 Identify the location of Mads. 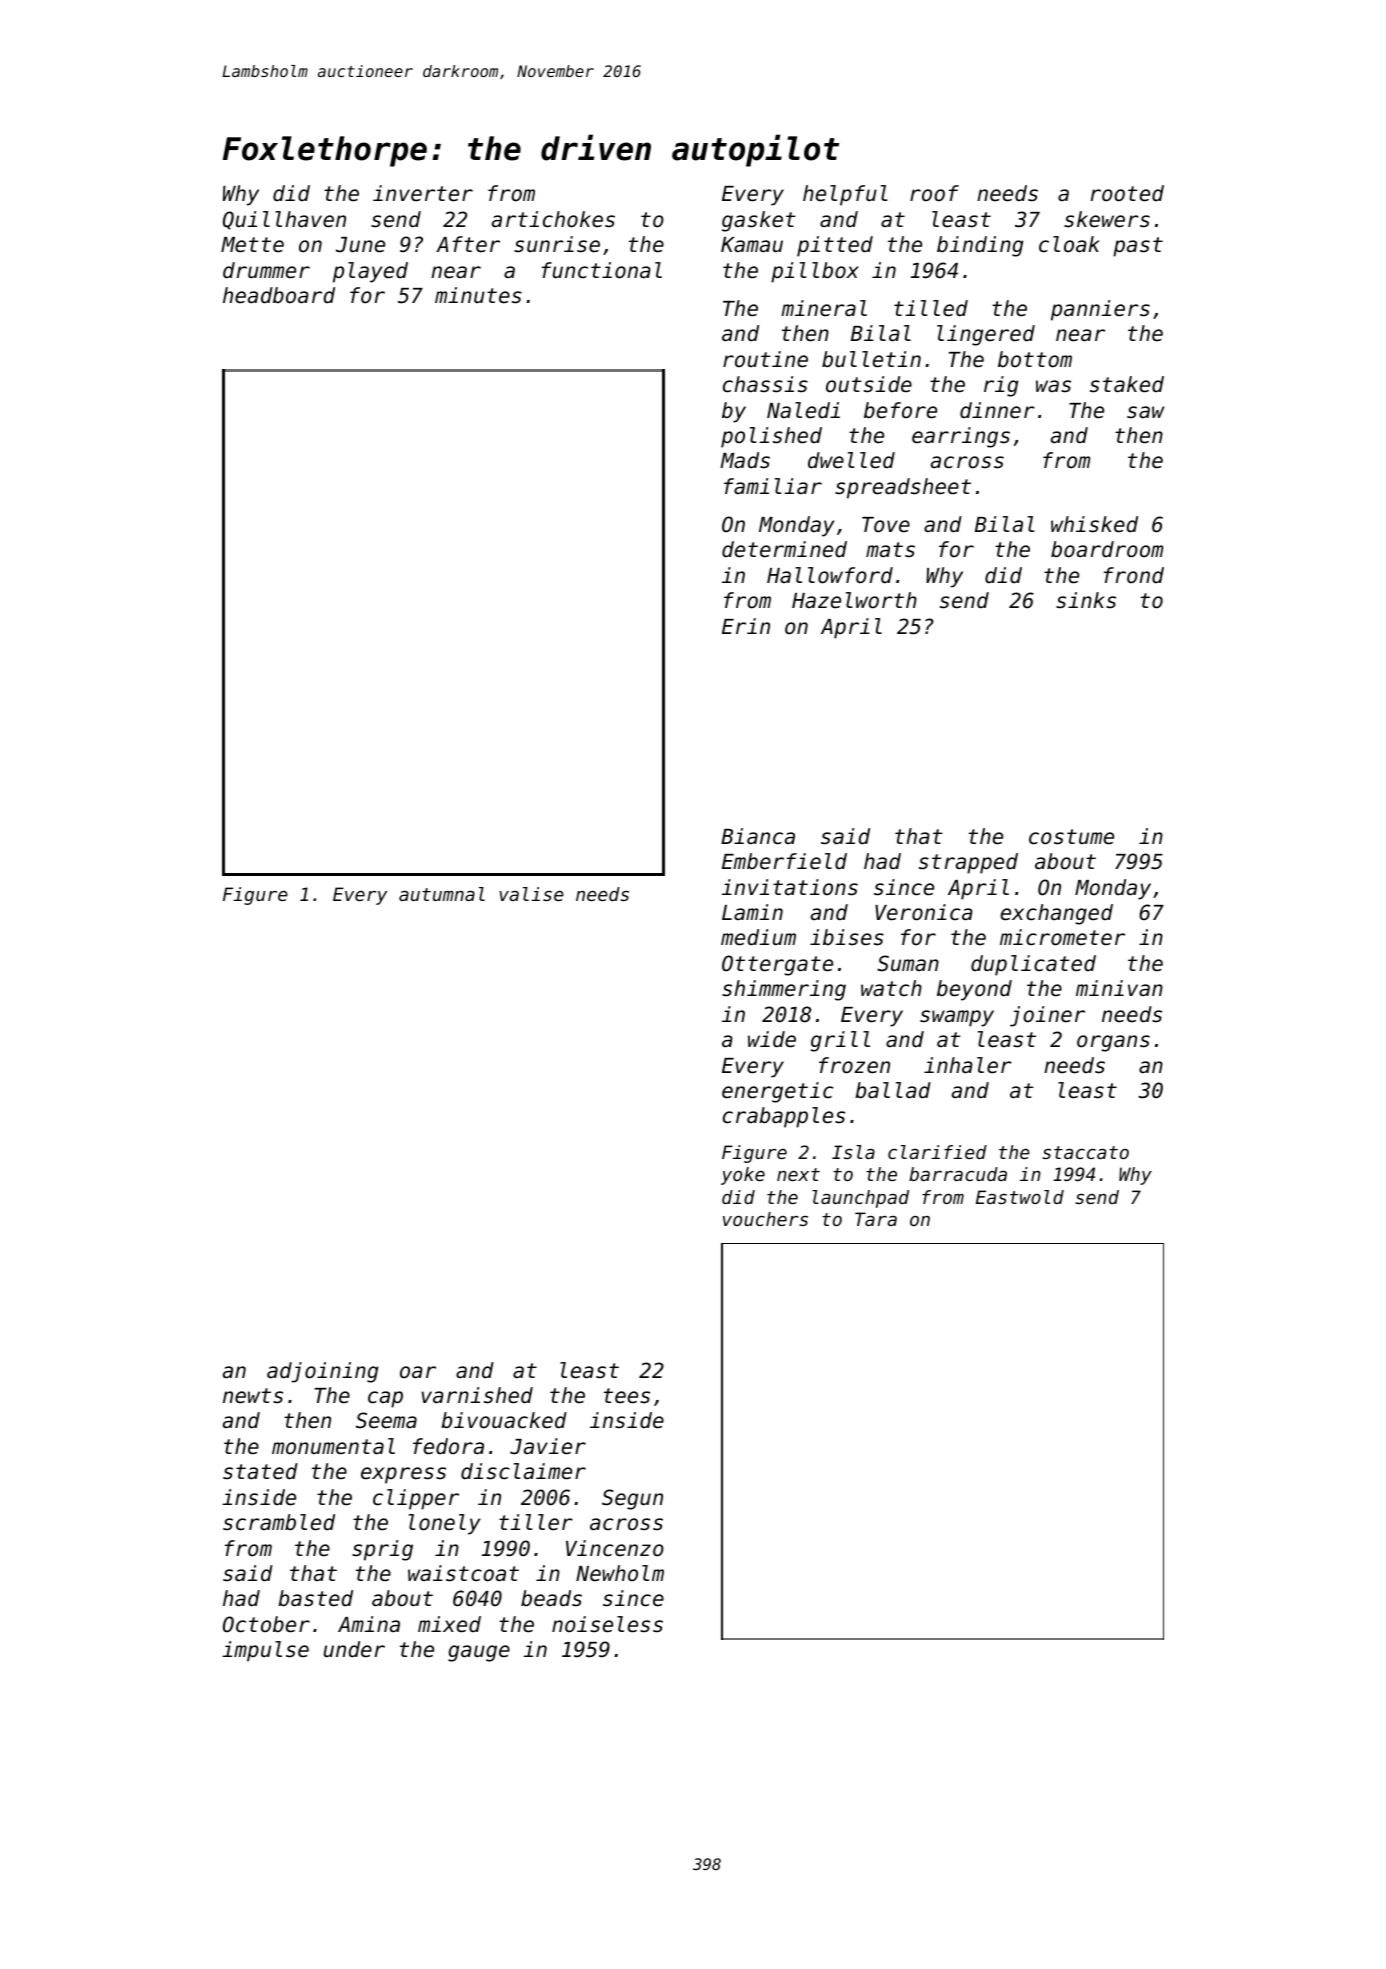
(745, 460).
